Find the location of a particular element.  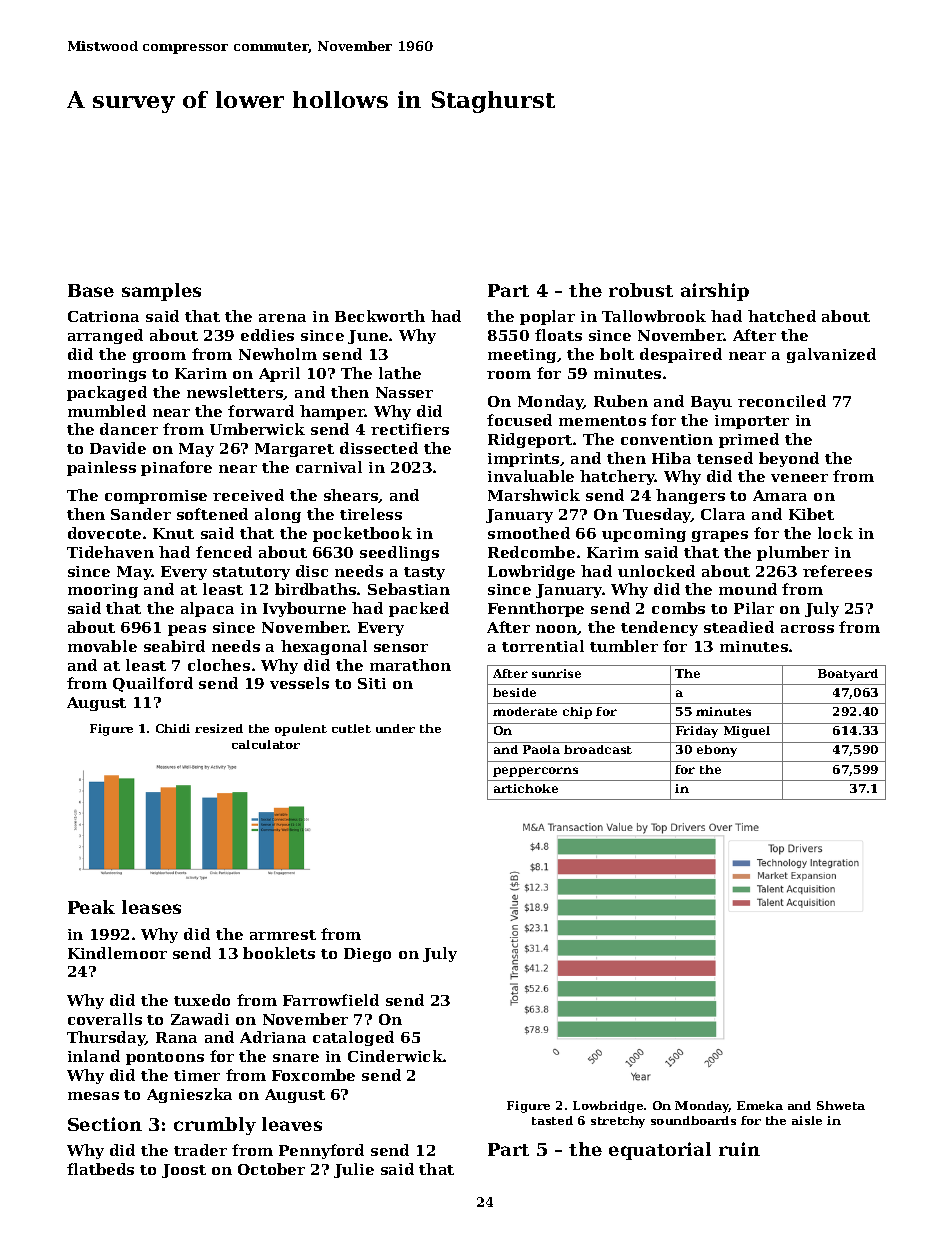

samples is located at coordinates (161, 292).
